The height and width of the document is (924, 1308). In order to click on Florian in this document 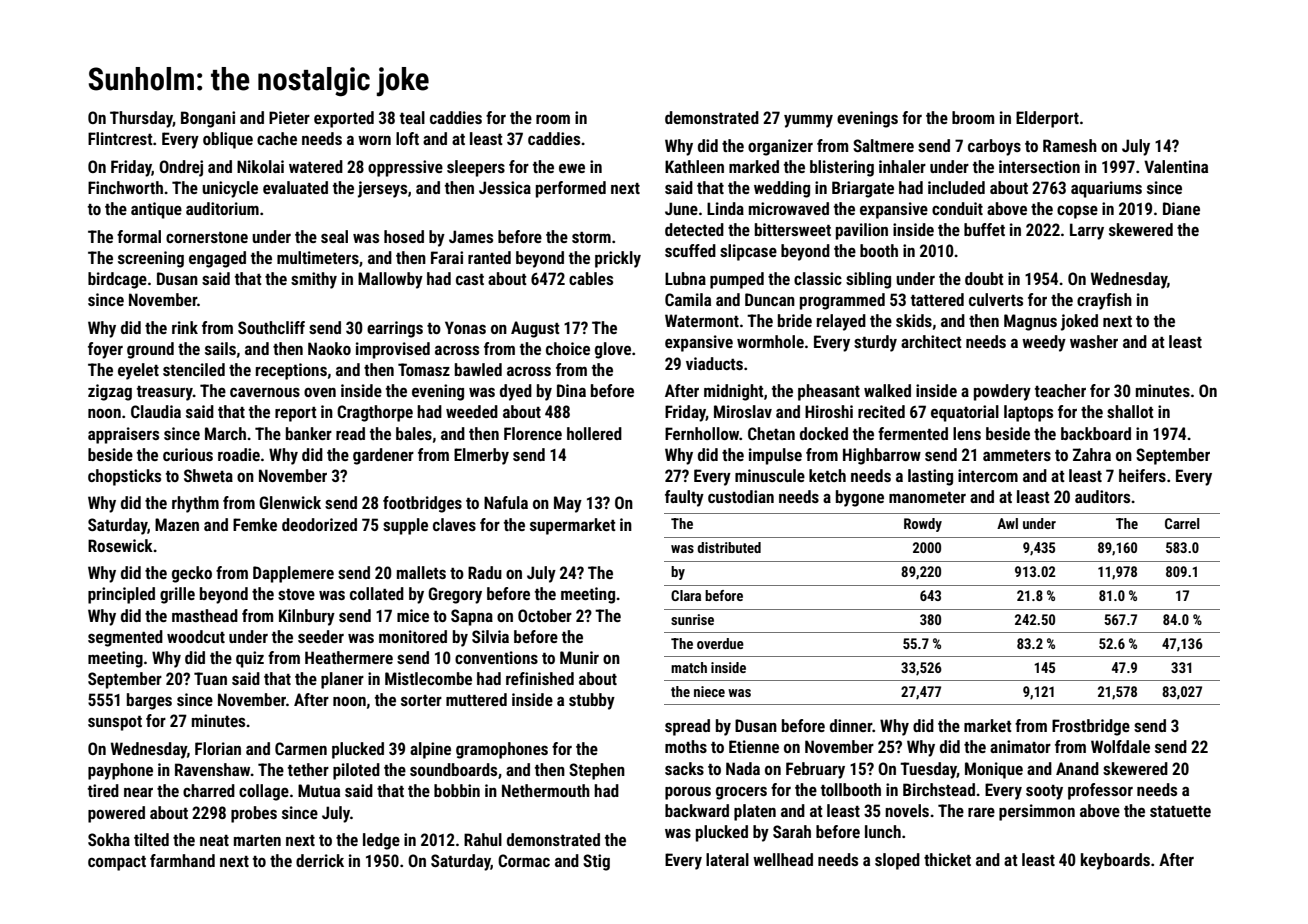, I will do `click(218, 748)`.
